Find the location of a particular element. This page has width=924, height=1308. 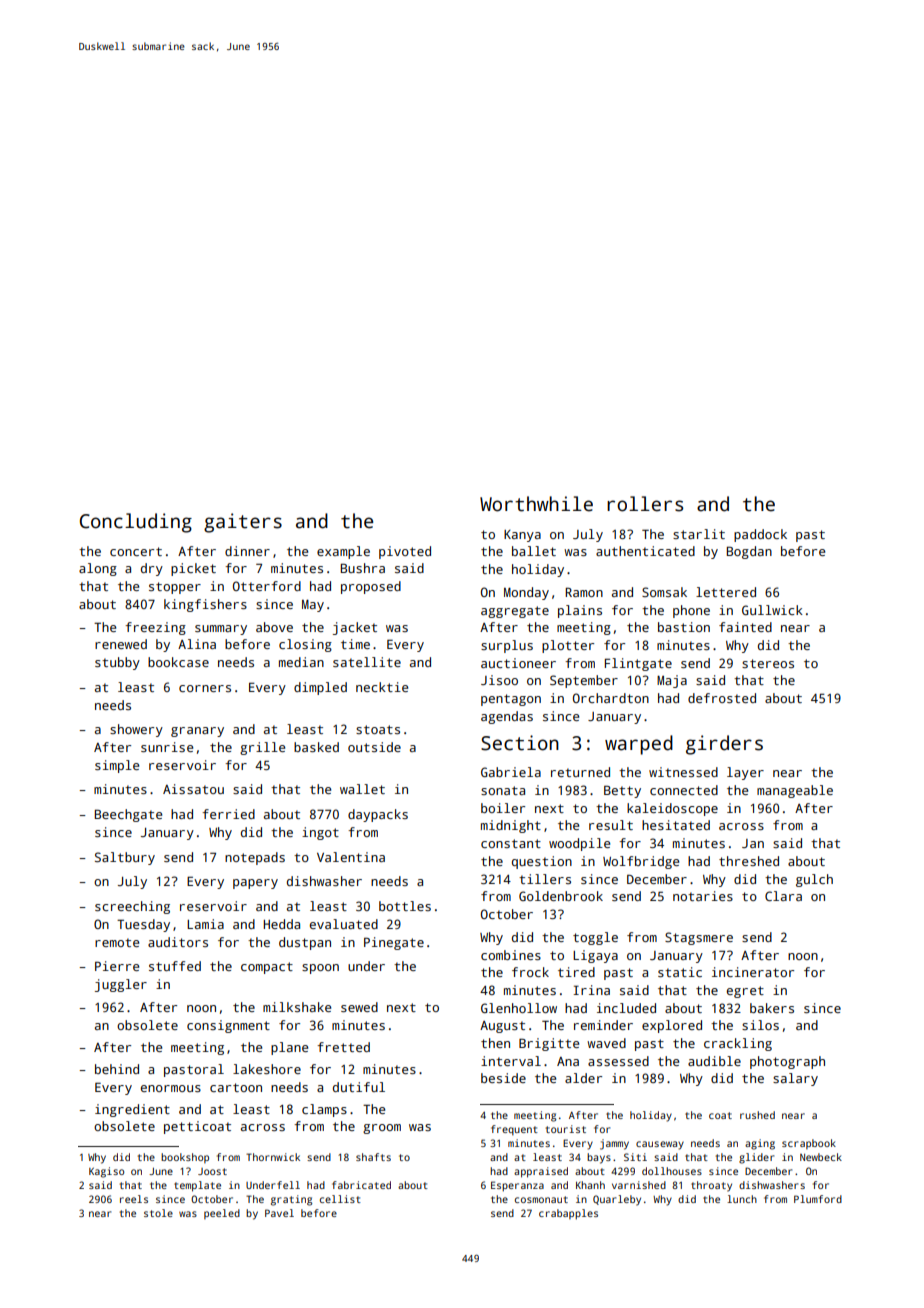

stereos is located at coordinates (768, 663).
